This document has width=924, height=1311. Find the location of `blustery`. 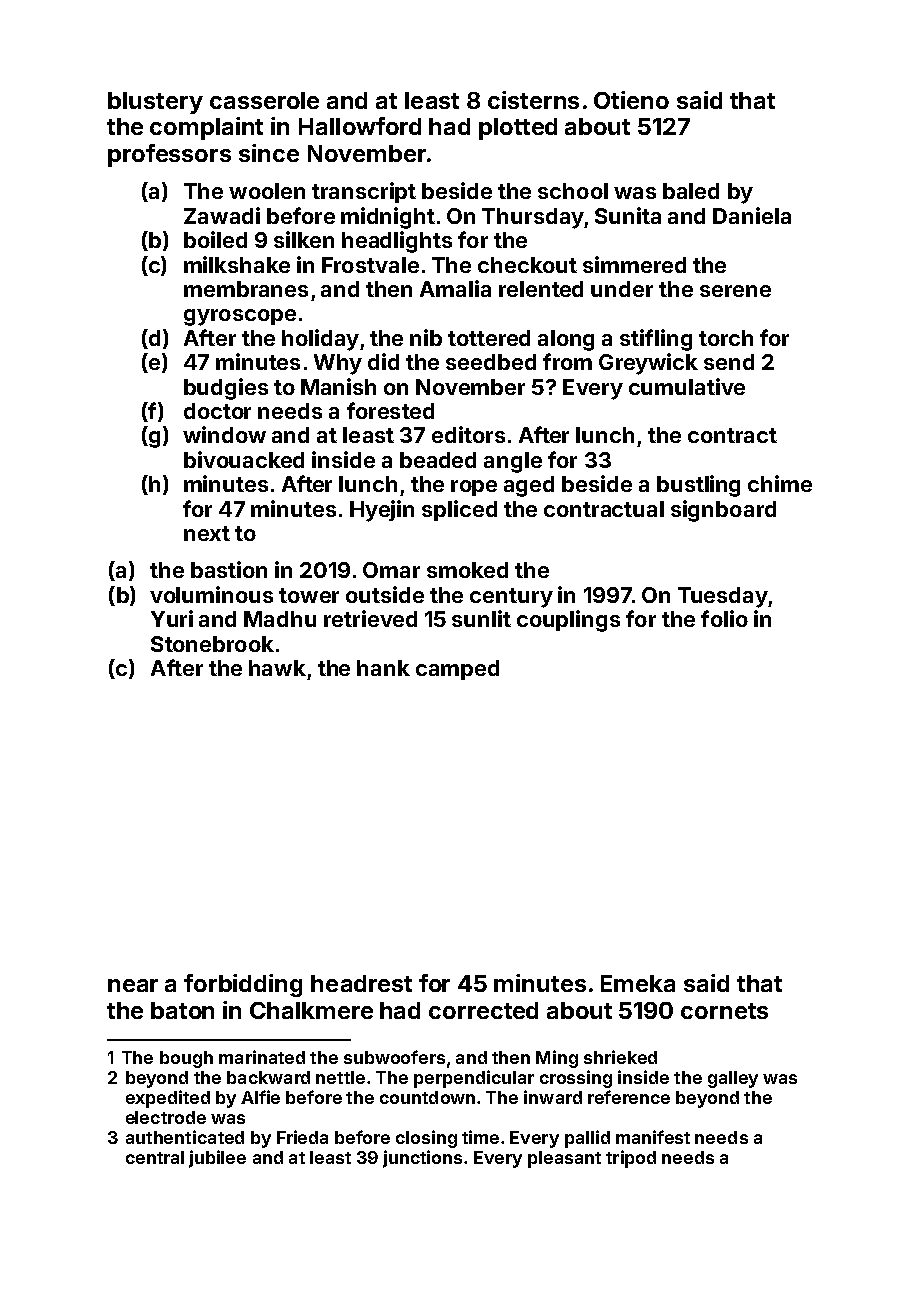

blustery is located at coordinates (155, 103).
